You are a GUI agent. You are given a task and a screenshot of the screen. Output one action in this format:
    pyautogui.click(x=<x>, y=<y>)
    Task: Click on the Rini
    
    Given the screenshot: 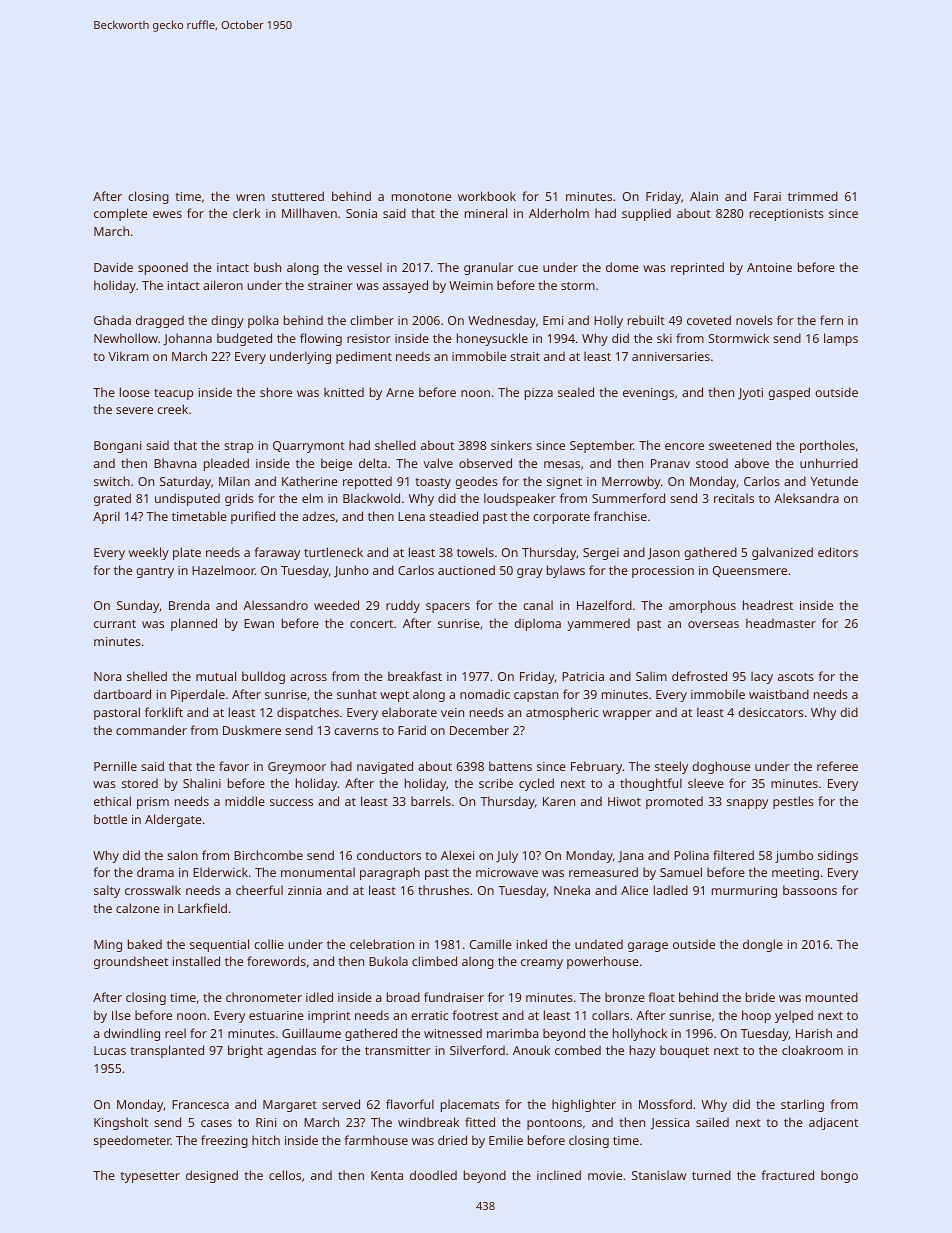 What is the action you would take?
    pyautogui.click(x=266, y=1122)
